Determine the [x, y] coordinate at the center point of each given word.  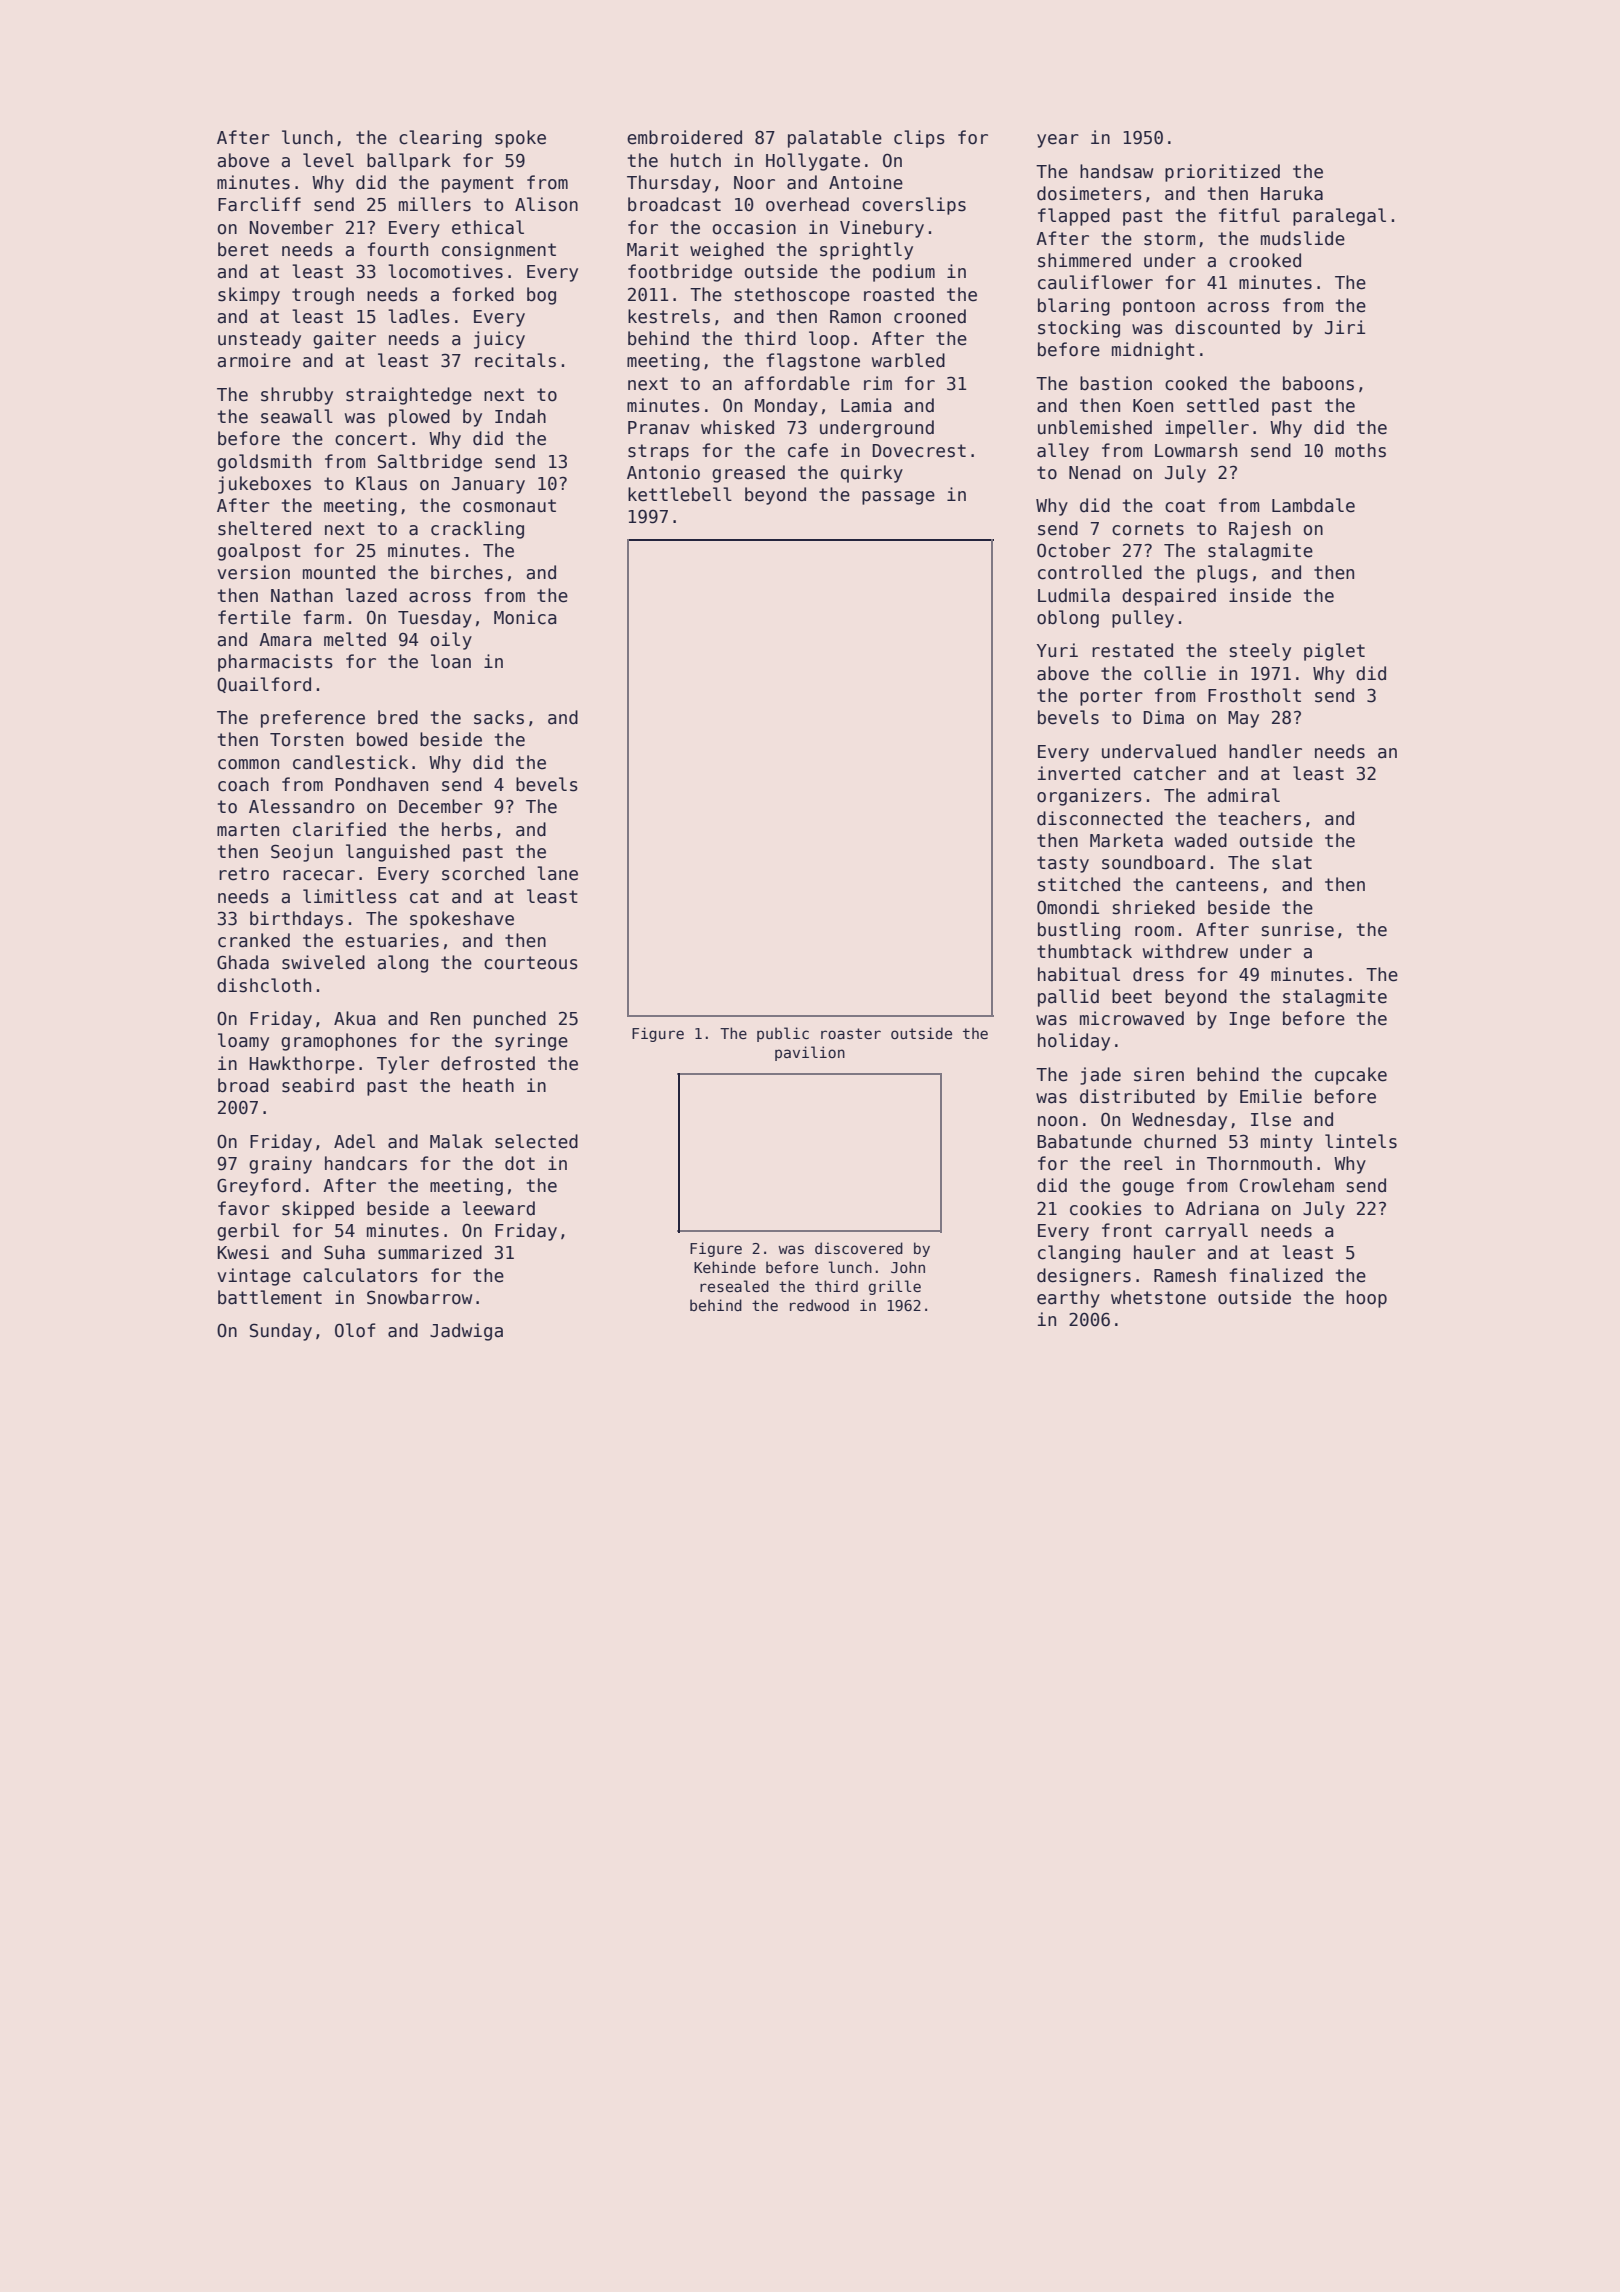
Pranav [659, 428]
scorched [483, 873]
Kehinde [725, 1267]
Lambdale [1313, 505]
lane [557, 873]
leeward [499, 1208]
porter [1111, 697]
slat [1292, 862]
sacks [499, 717]
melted [355, 639]
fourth [397, 249]
